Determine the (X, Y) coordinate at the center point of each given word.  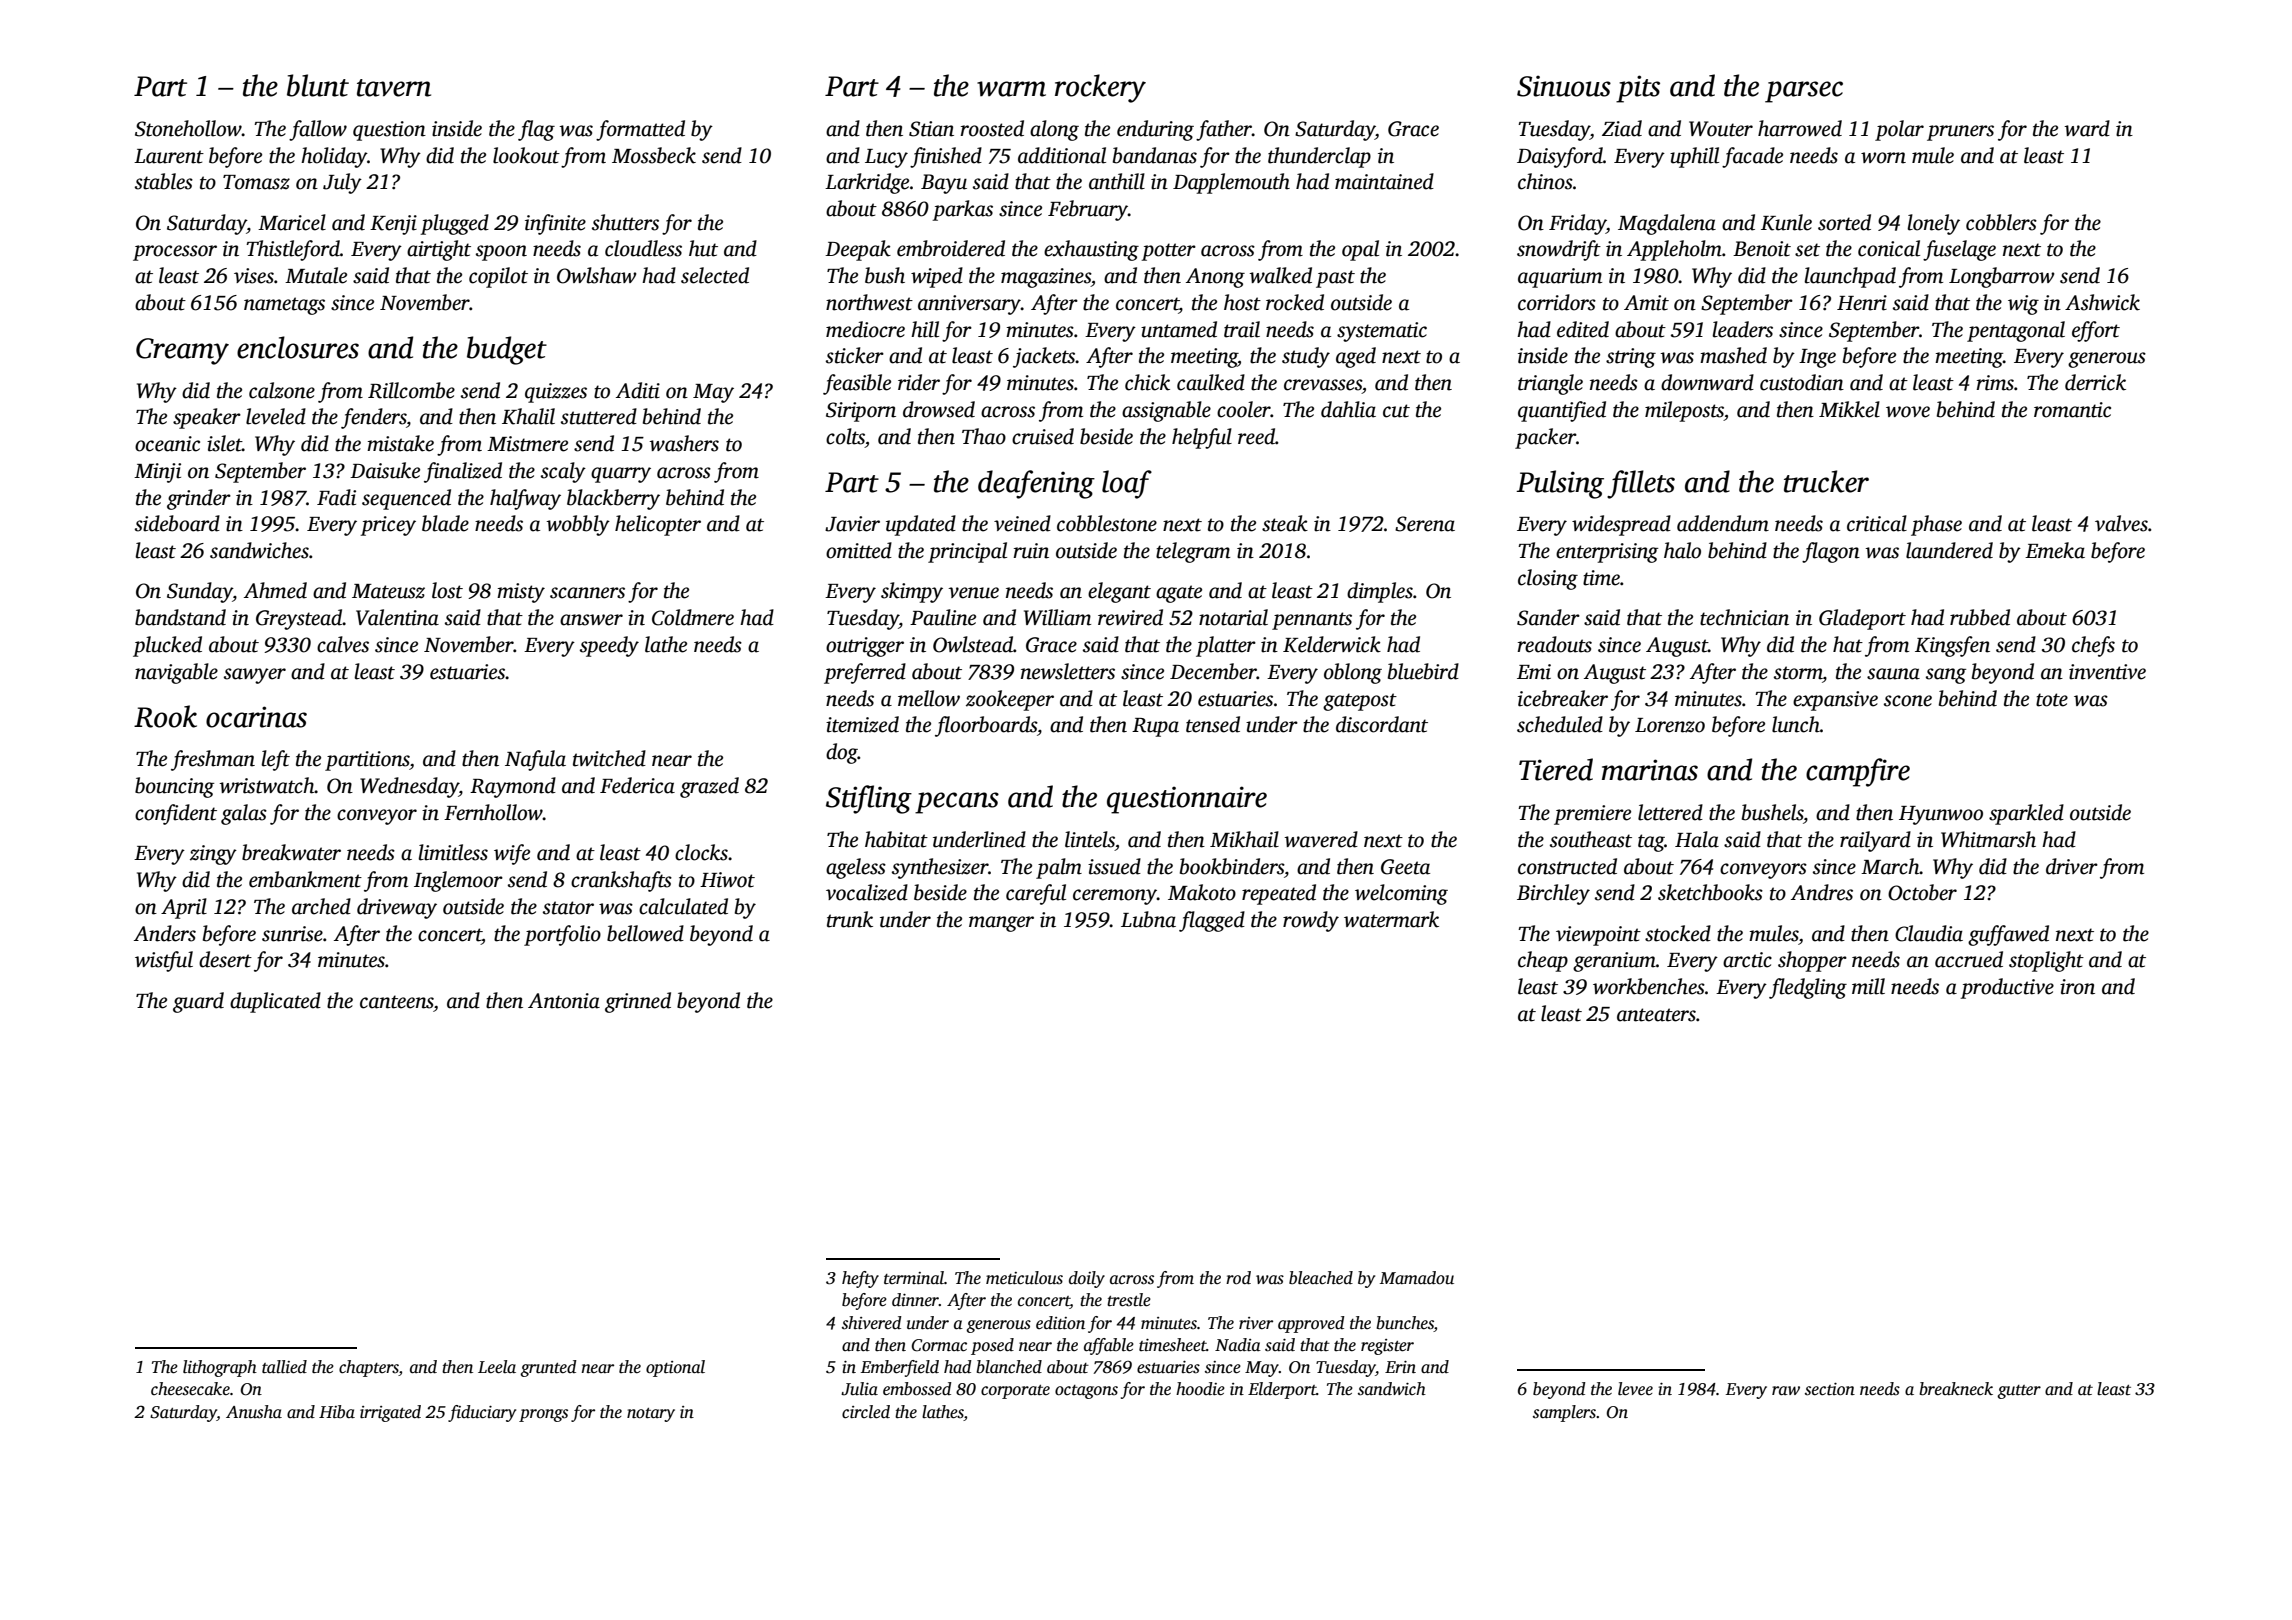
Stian (931, 129)
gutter (2019, 1392)
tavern (394, 88)
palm (1059, 868)
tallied (284, 1367)
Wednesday (409, 787)
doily (1087, 1279)
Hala (1697, 839)
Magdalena (1667, 224)
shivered (872, 1323)
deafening (1036, 484)
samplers (1564, 1413)
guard (198, 1002)
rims (1995, 383)
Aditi (638, 390)
